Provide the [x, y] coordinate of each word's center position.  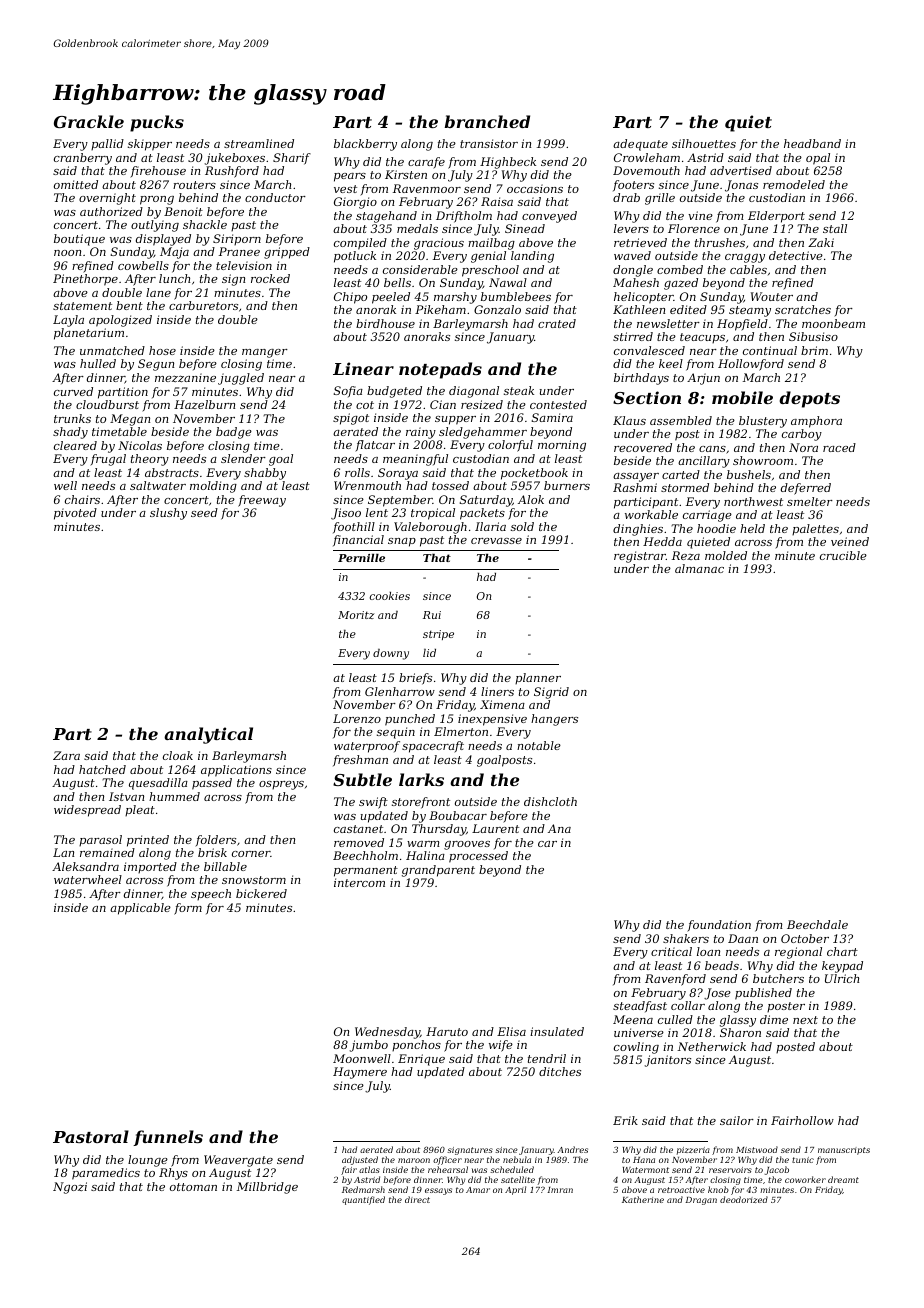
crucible [843, 555]
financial [358, 540]
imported [150, 867]
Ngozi [70, 1188]
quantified [363, 1200]
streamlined [259, 143]
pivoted [75, 514]
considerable [420, 269]
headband [812, 143]
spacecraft [433, 747]
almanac [699, 568]
